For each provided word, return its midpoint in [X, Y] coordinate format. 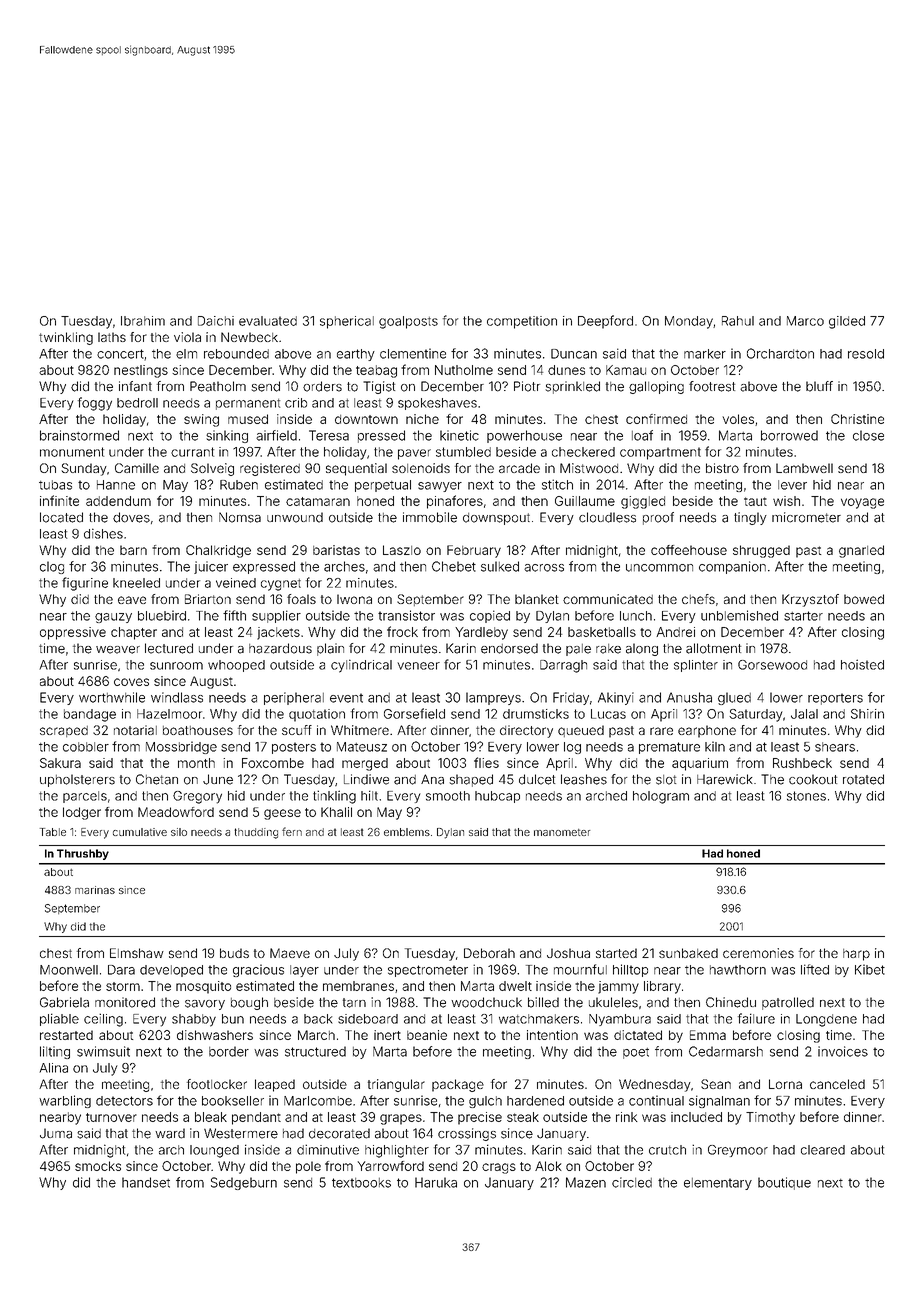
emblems [407, 832]
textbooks [361, 1183]
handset [146, 1182]
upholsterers [77, 780]
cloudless [607, 517]
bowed [864, 599]
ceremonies [758, 953]
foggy [95, 404]
